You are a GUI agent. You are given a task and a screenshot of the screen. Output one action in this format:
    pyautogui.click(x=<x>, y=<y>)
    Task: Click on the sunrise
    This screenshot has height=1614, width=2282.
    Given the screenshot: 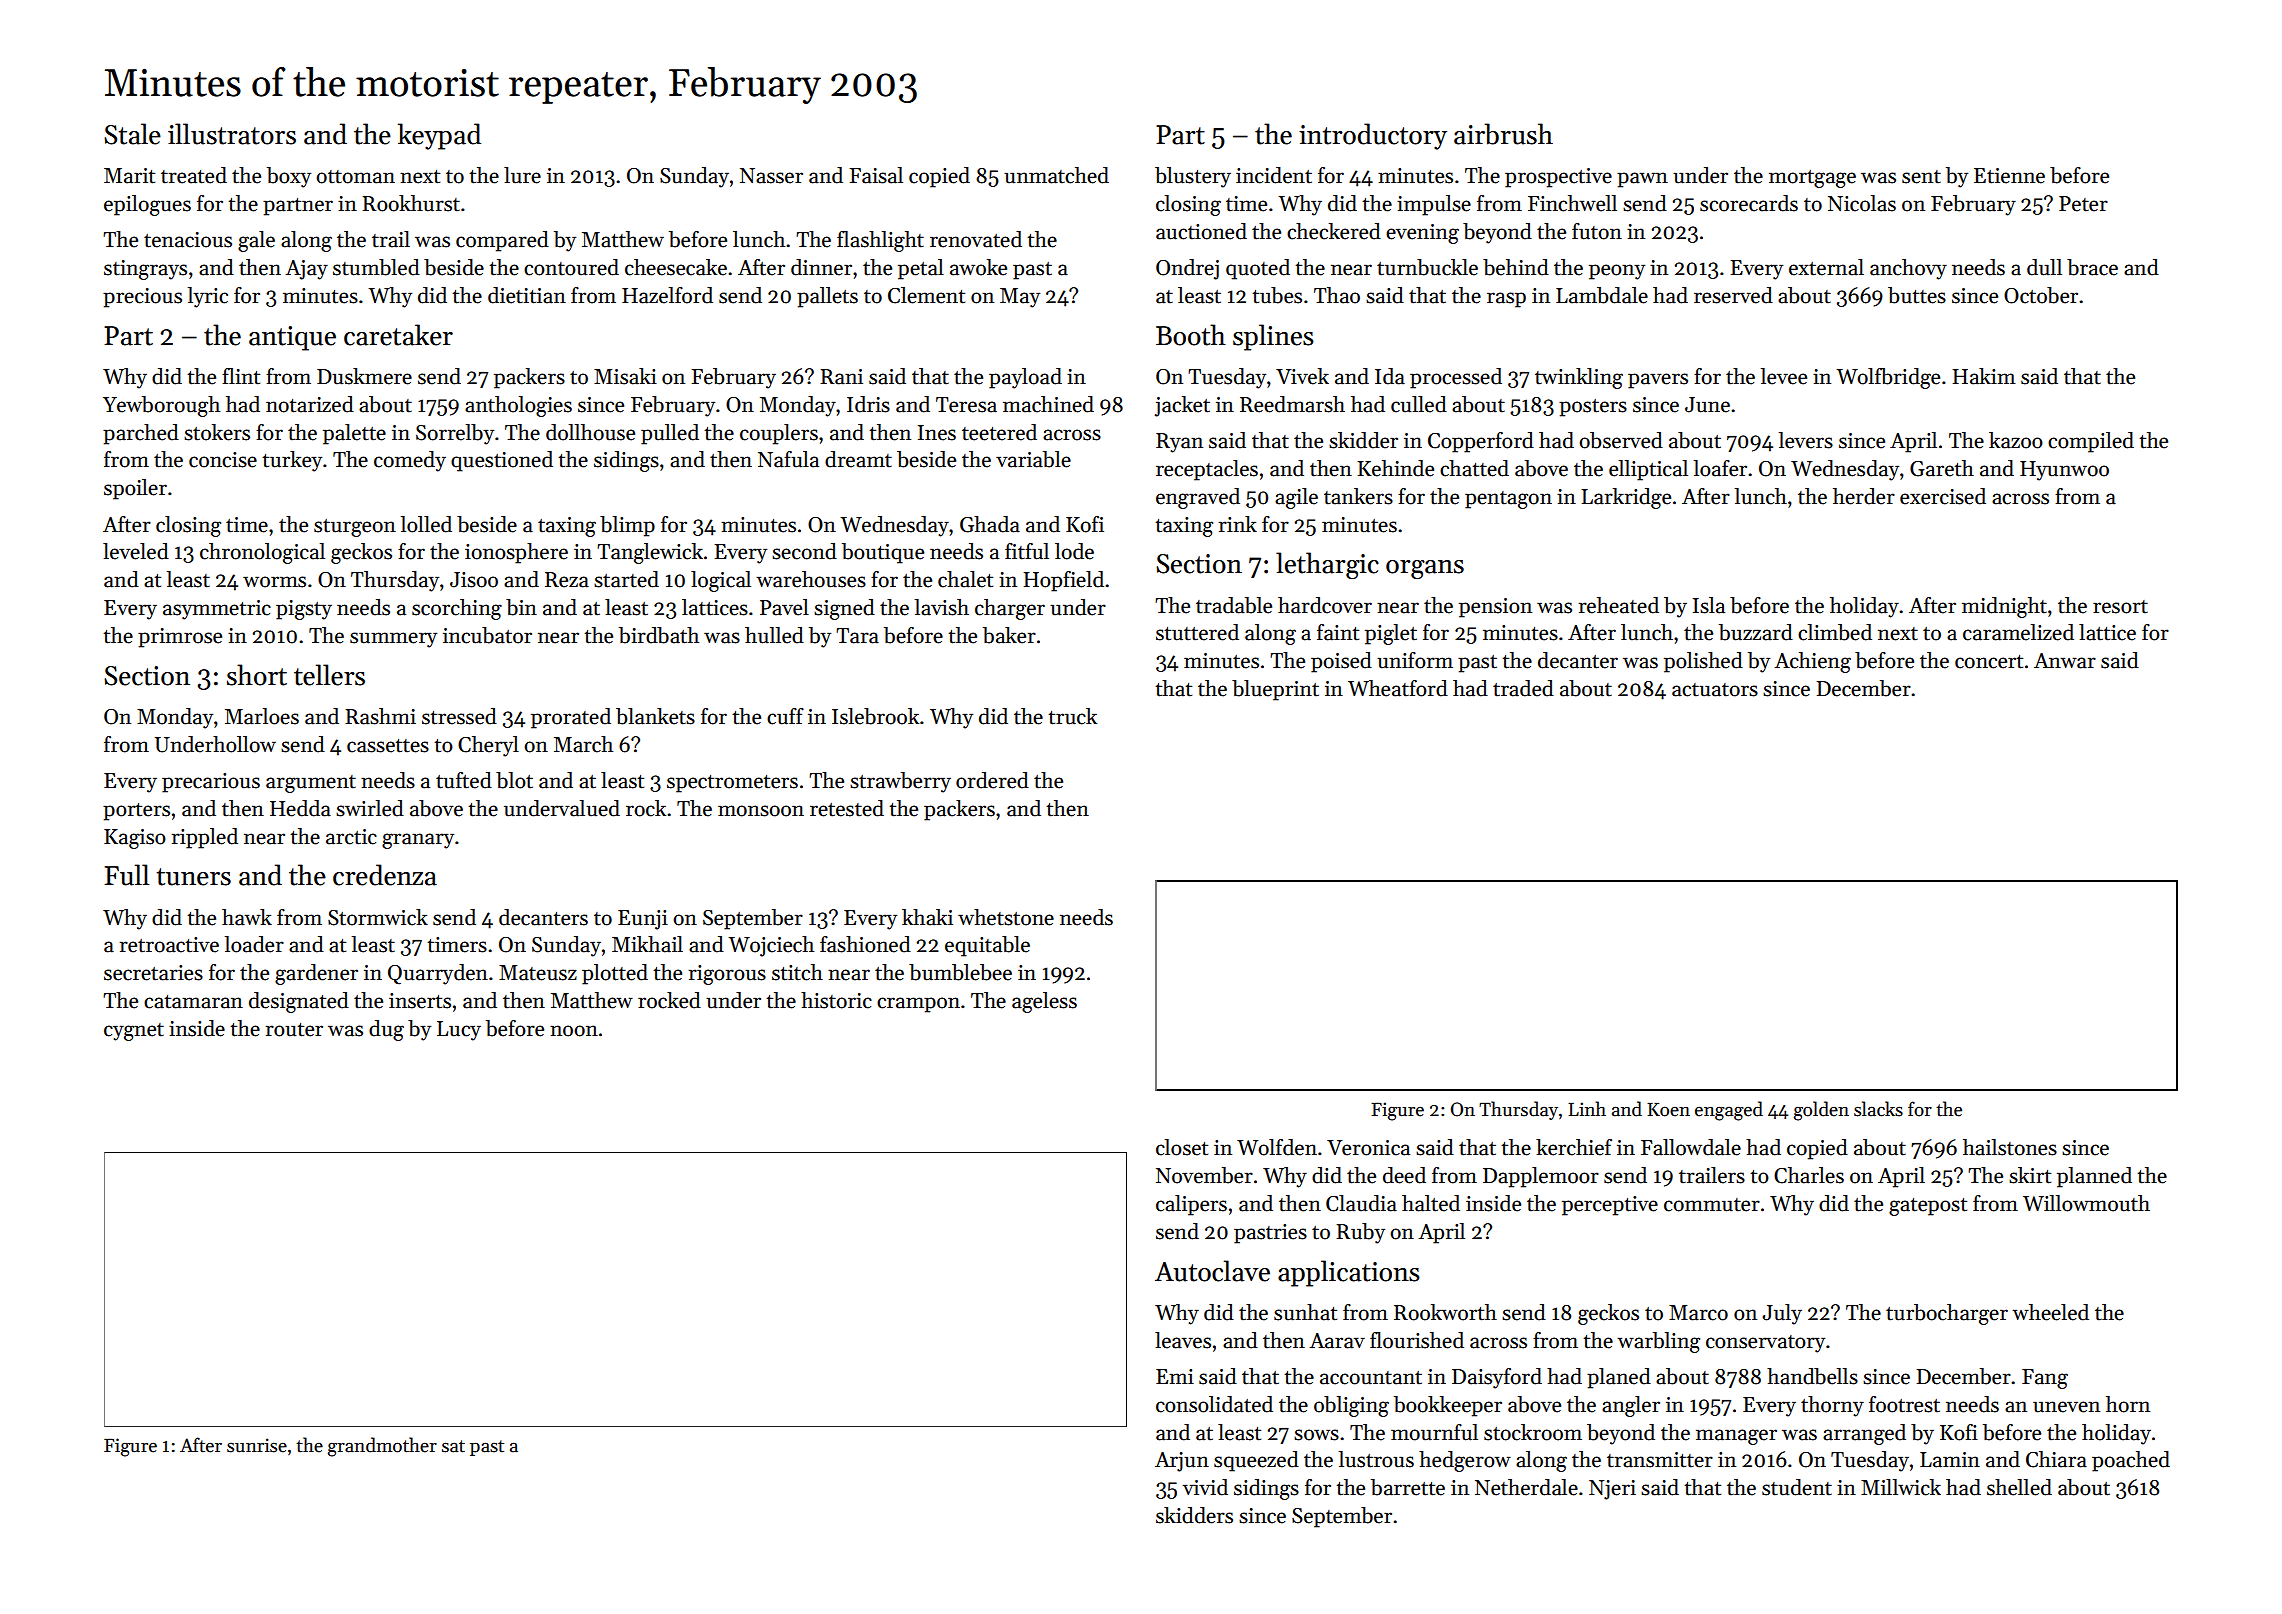 What is the action you would take?
    pyautogui.click(x=257, y=1445)
